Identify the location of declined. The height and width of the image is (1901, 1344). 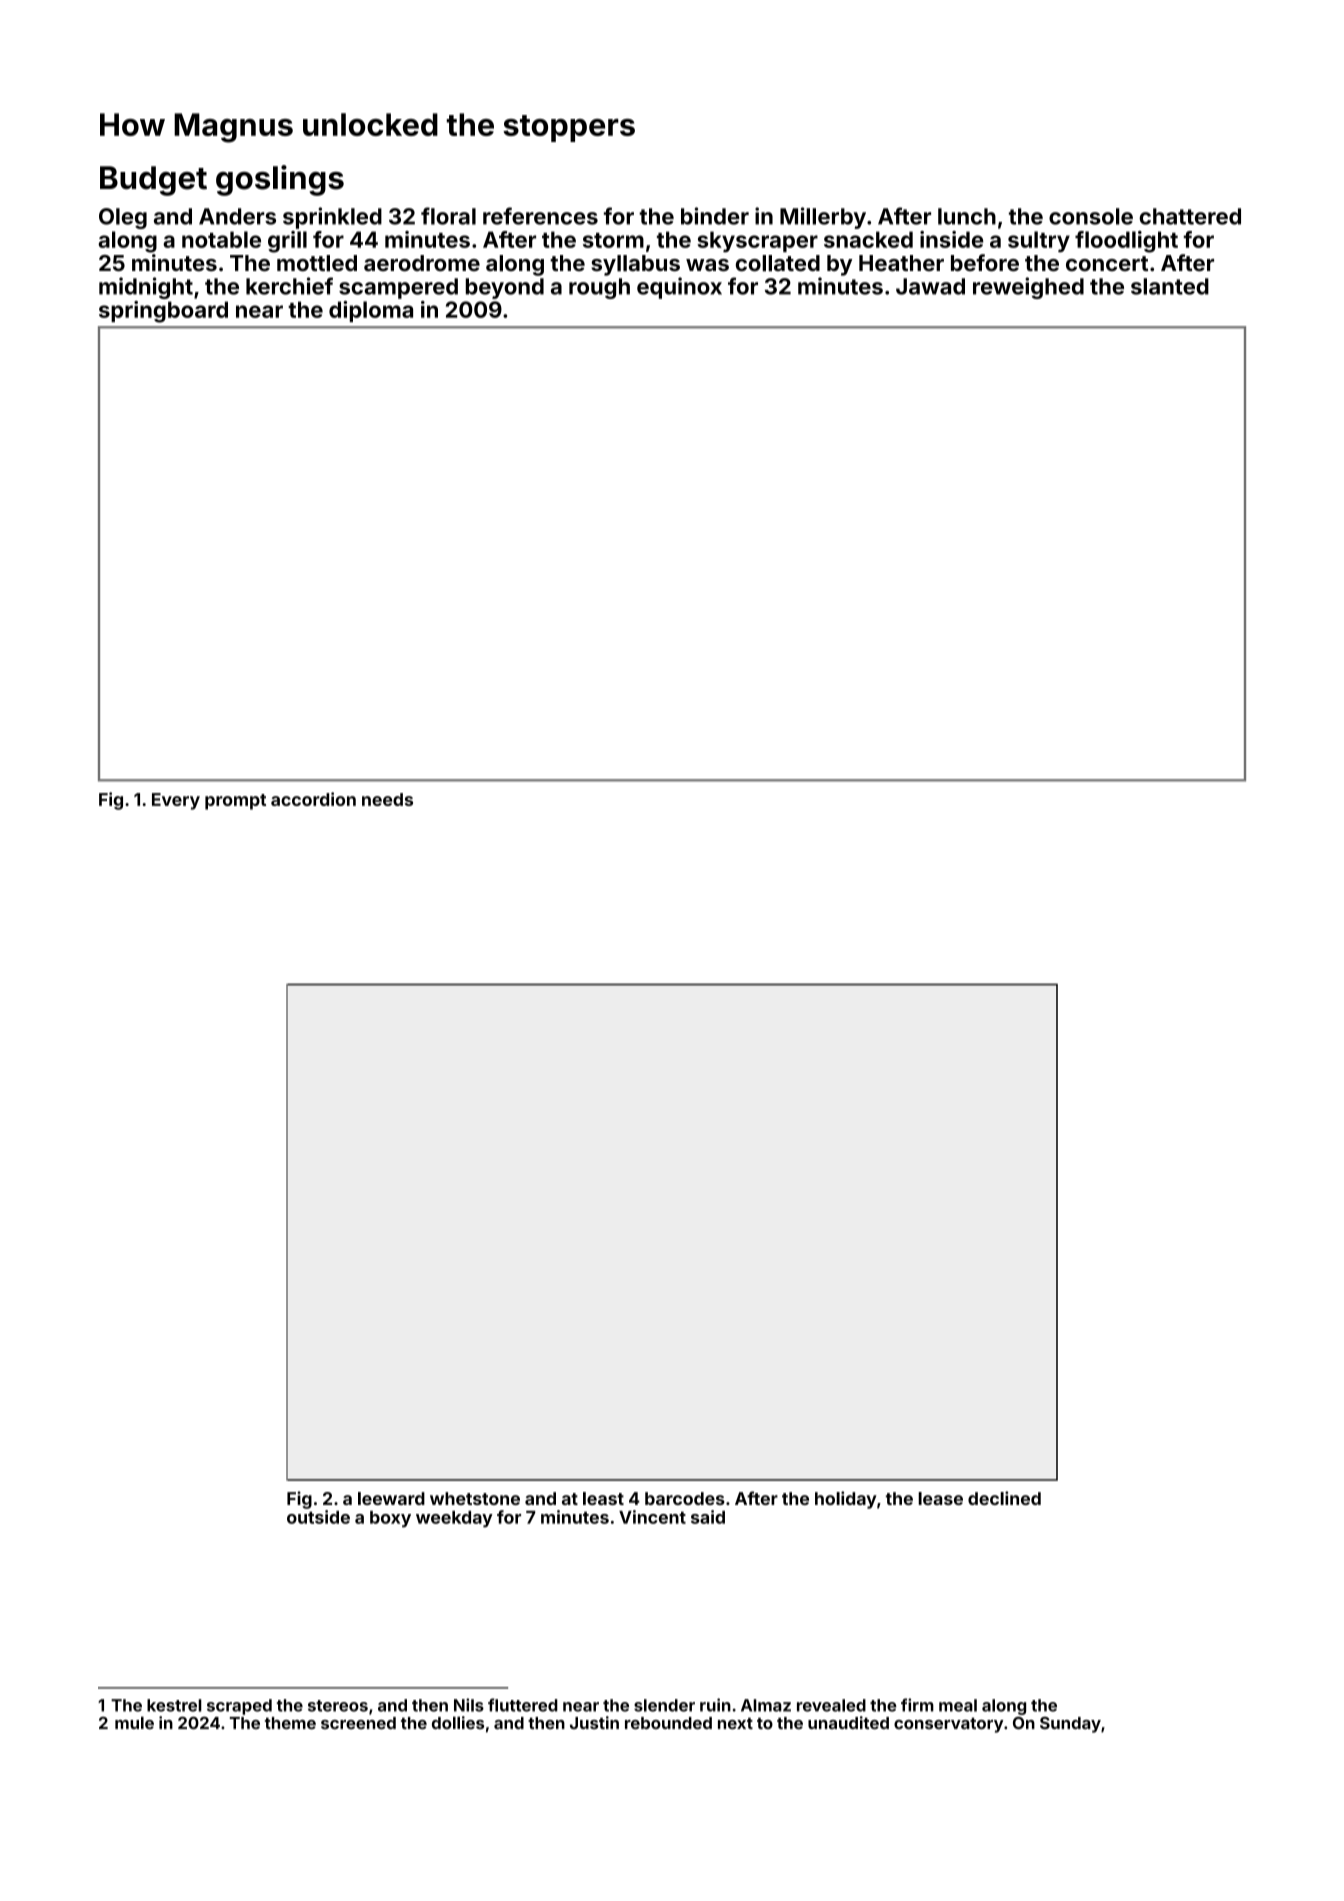
(1004, 1498).
